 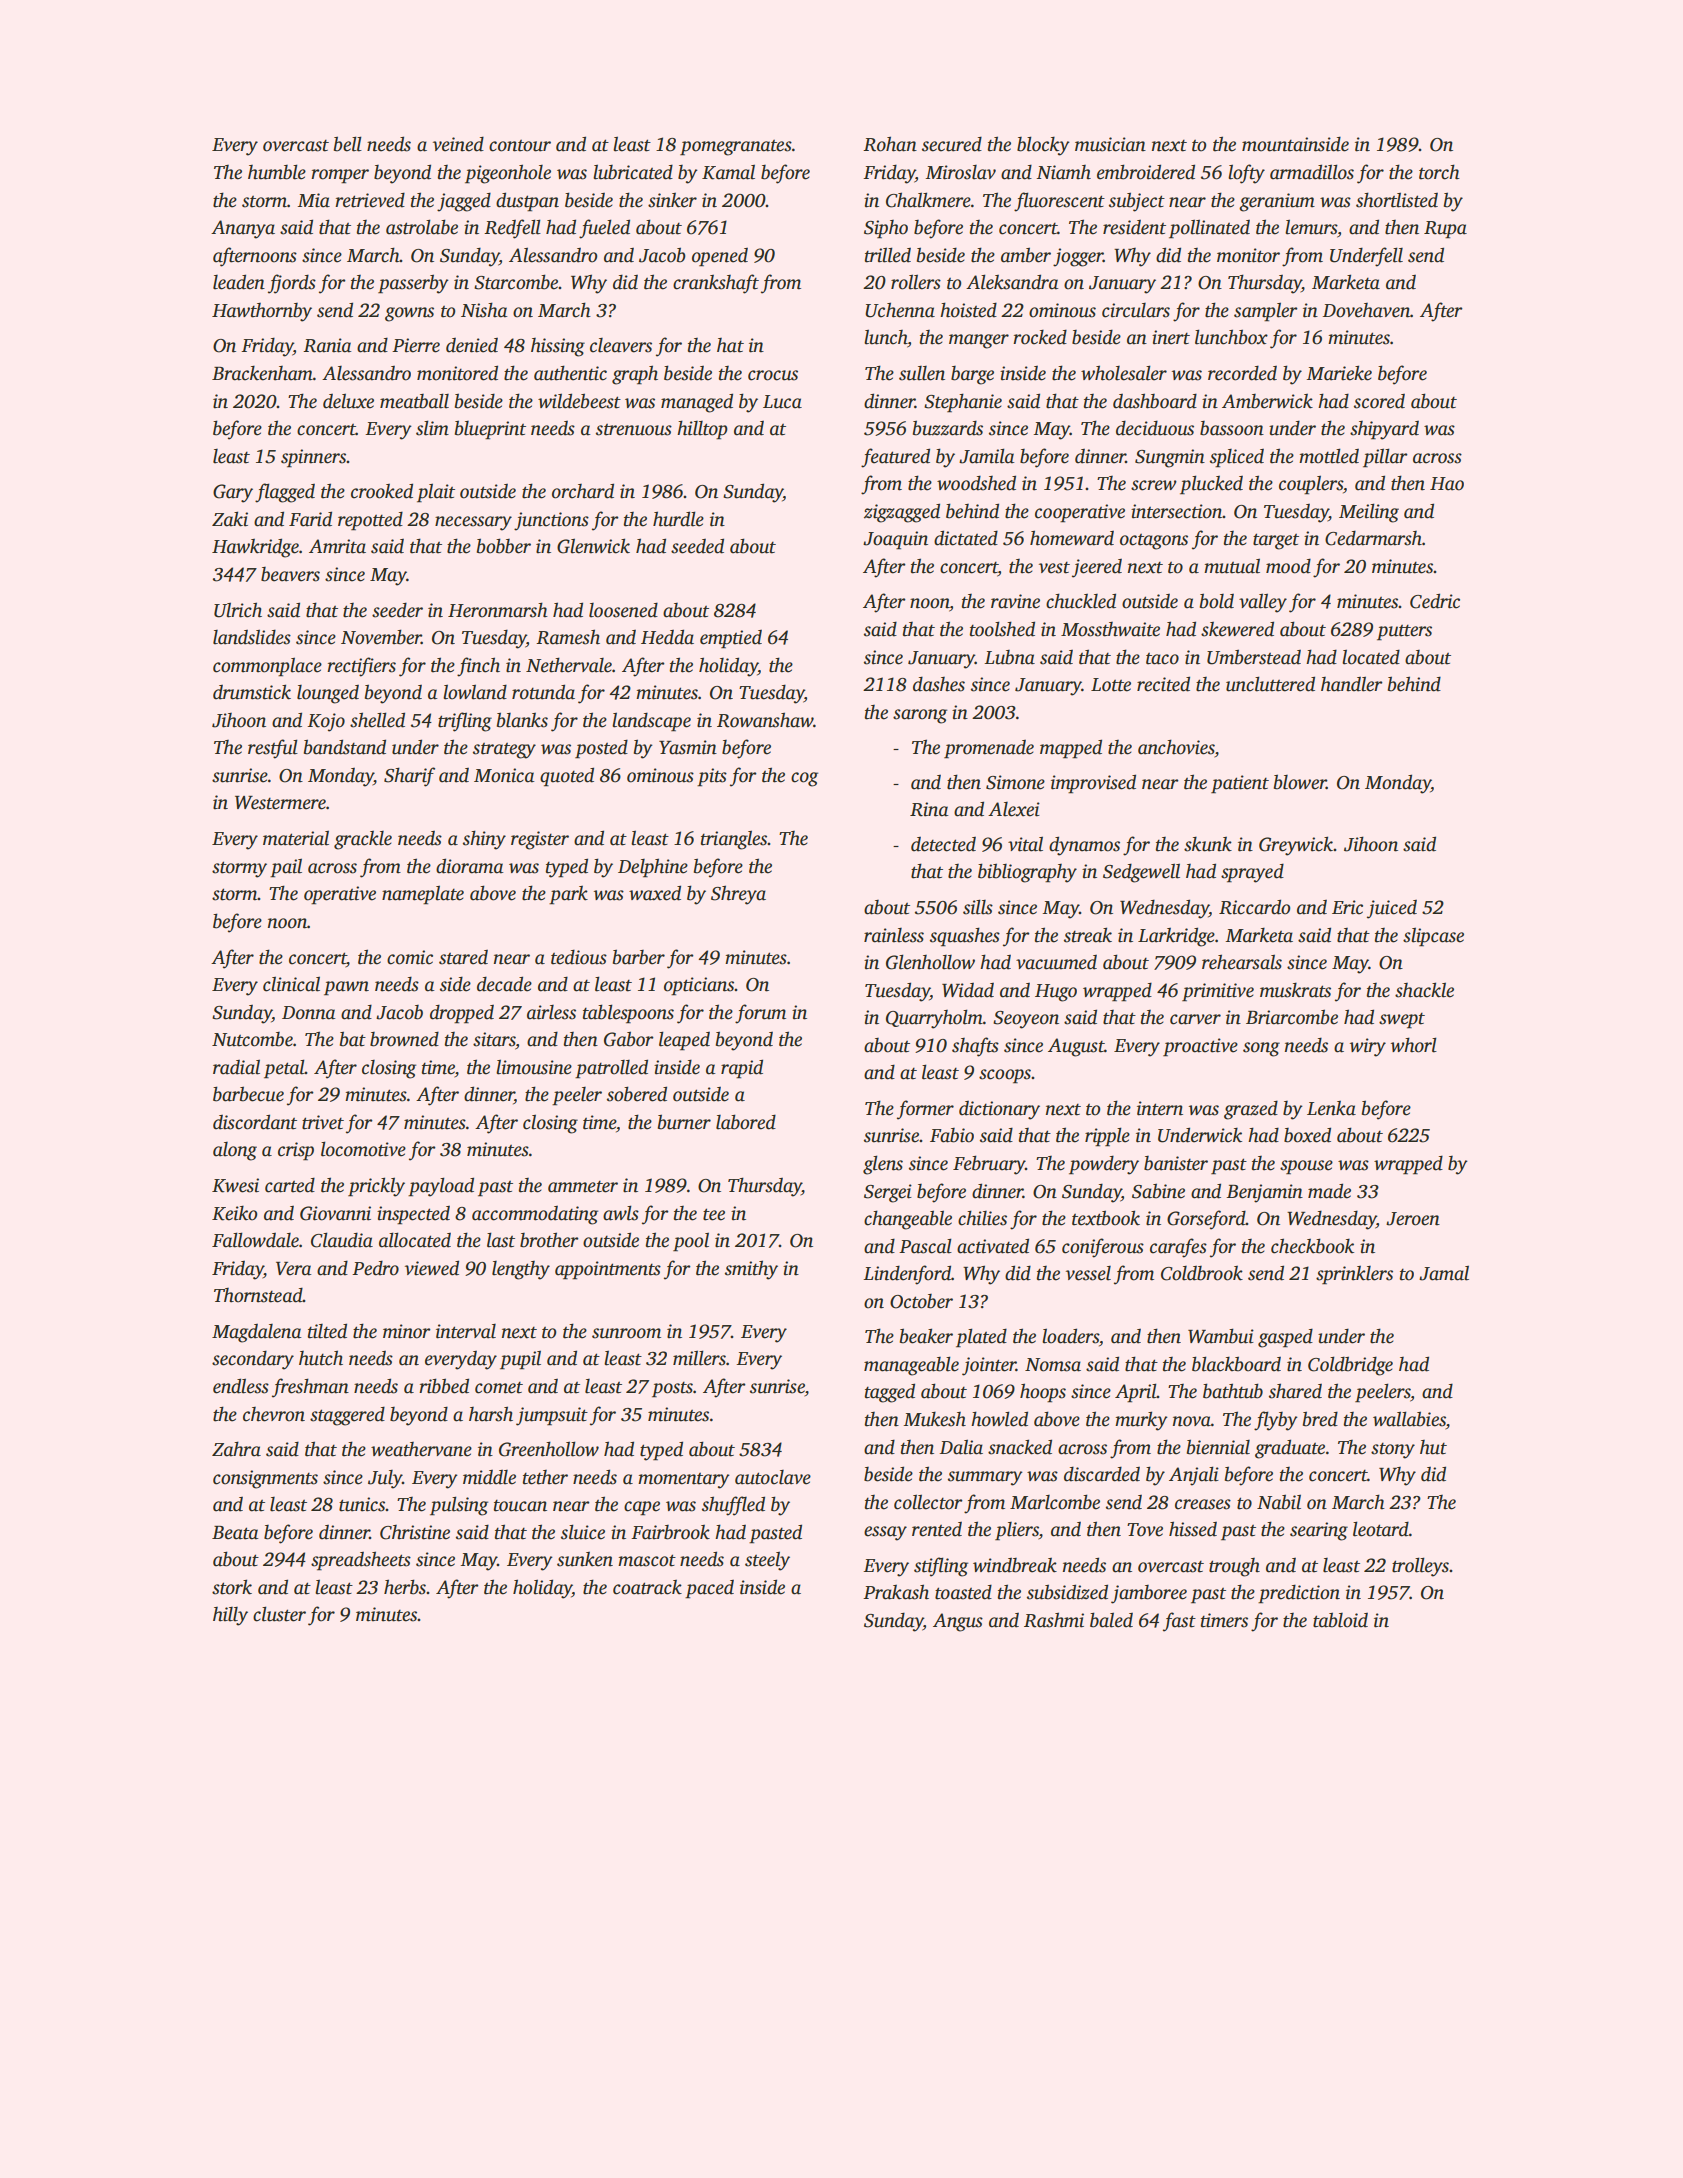 What do you see at coordinates (280, 803) in the screenshot?
I see `Westermere` at bounding box center [280, 803].
